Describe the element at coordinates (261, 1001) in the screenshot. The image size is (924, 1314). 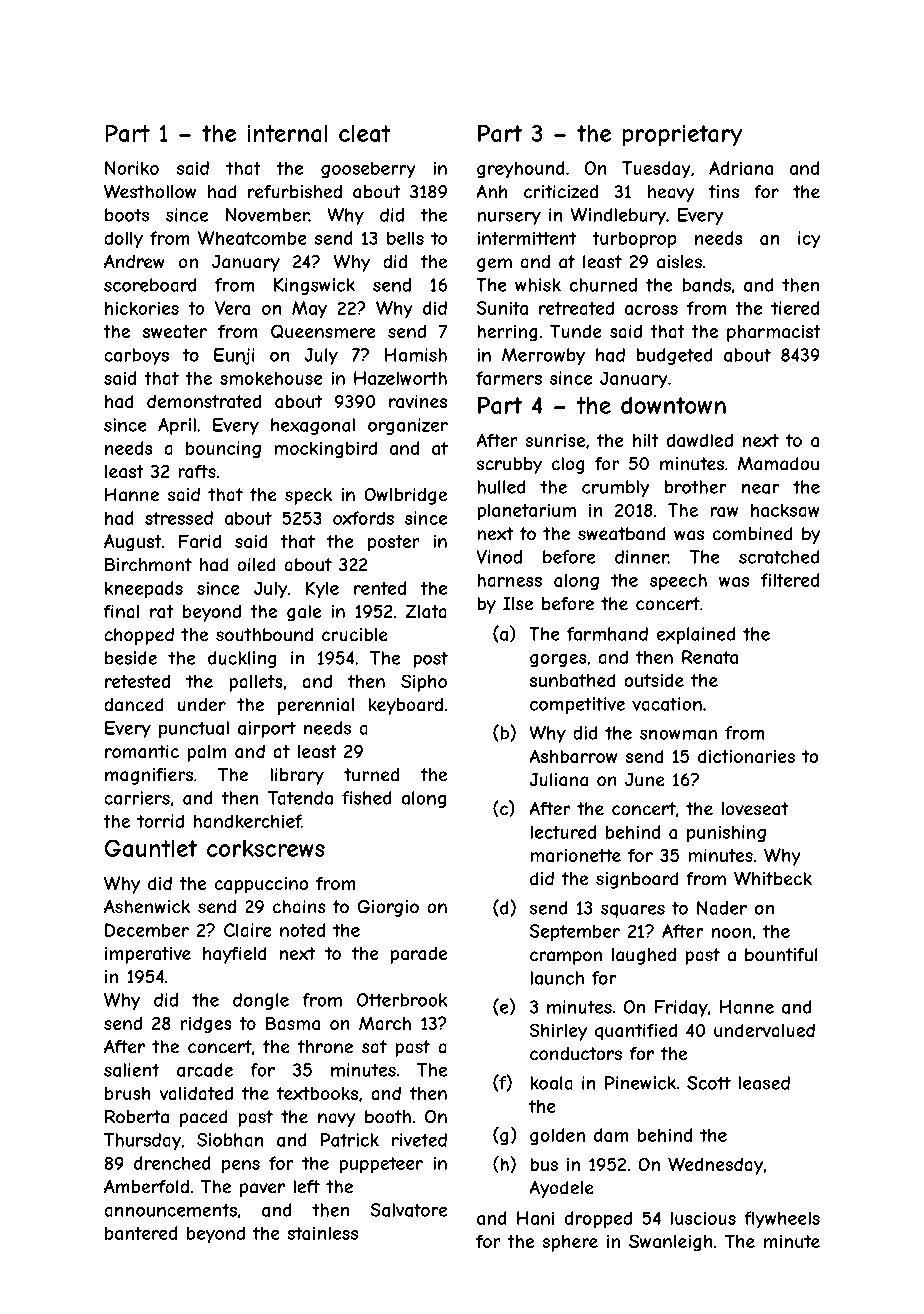
I see `dongle` at that location.
